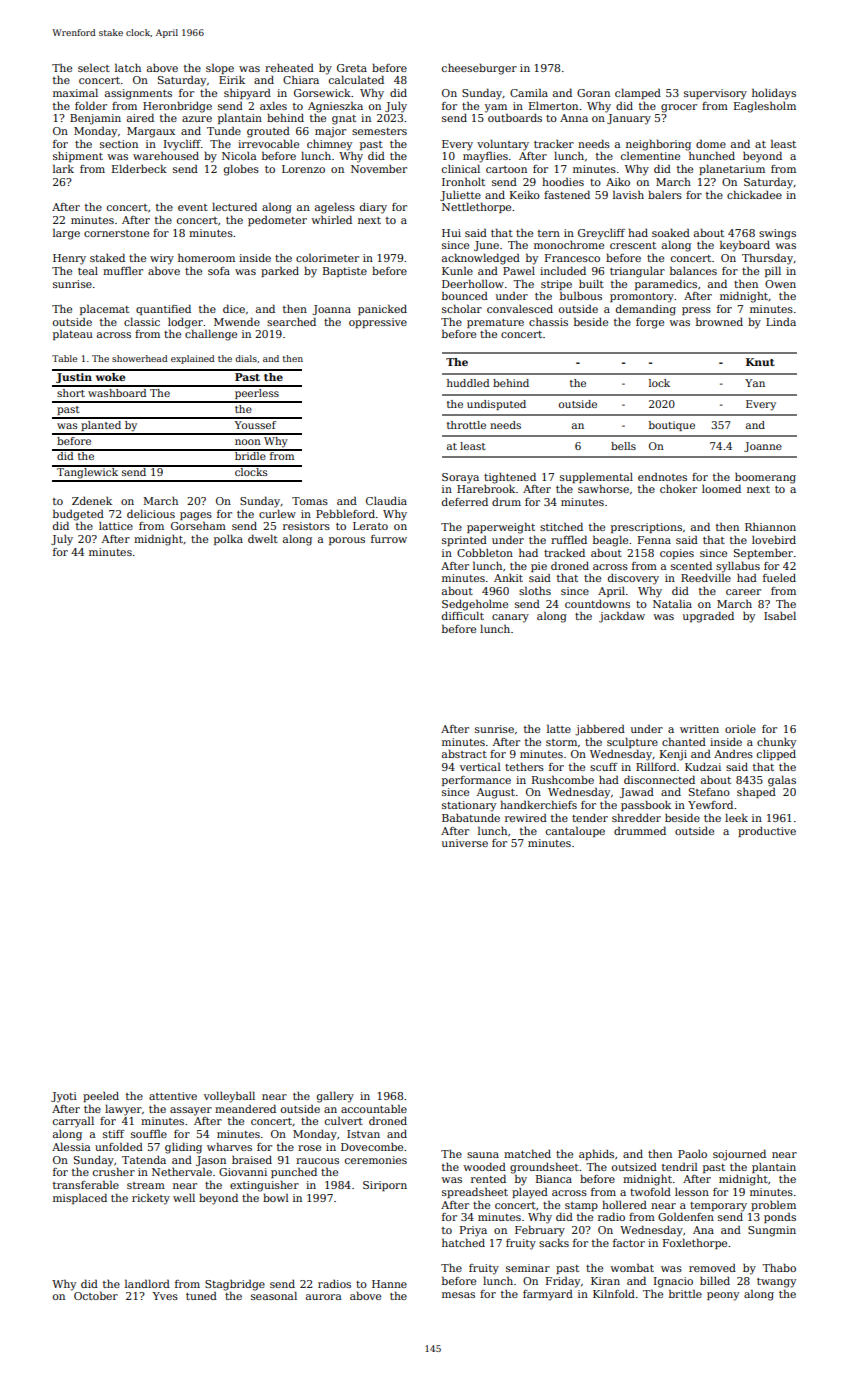  Describe the element at coordinates (165, 1296) in the page. I see `Yves` at that location.
